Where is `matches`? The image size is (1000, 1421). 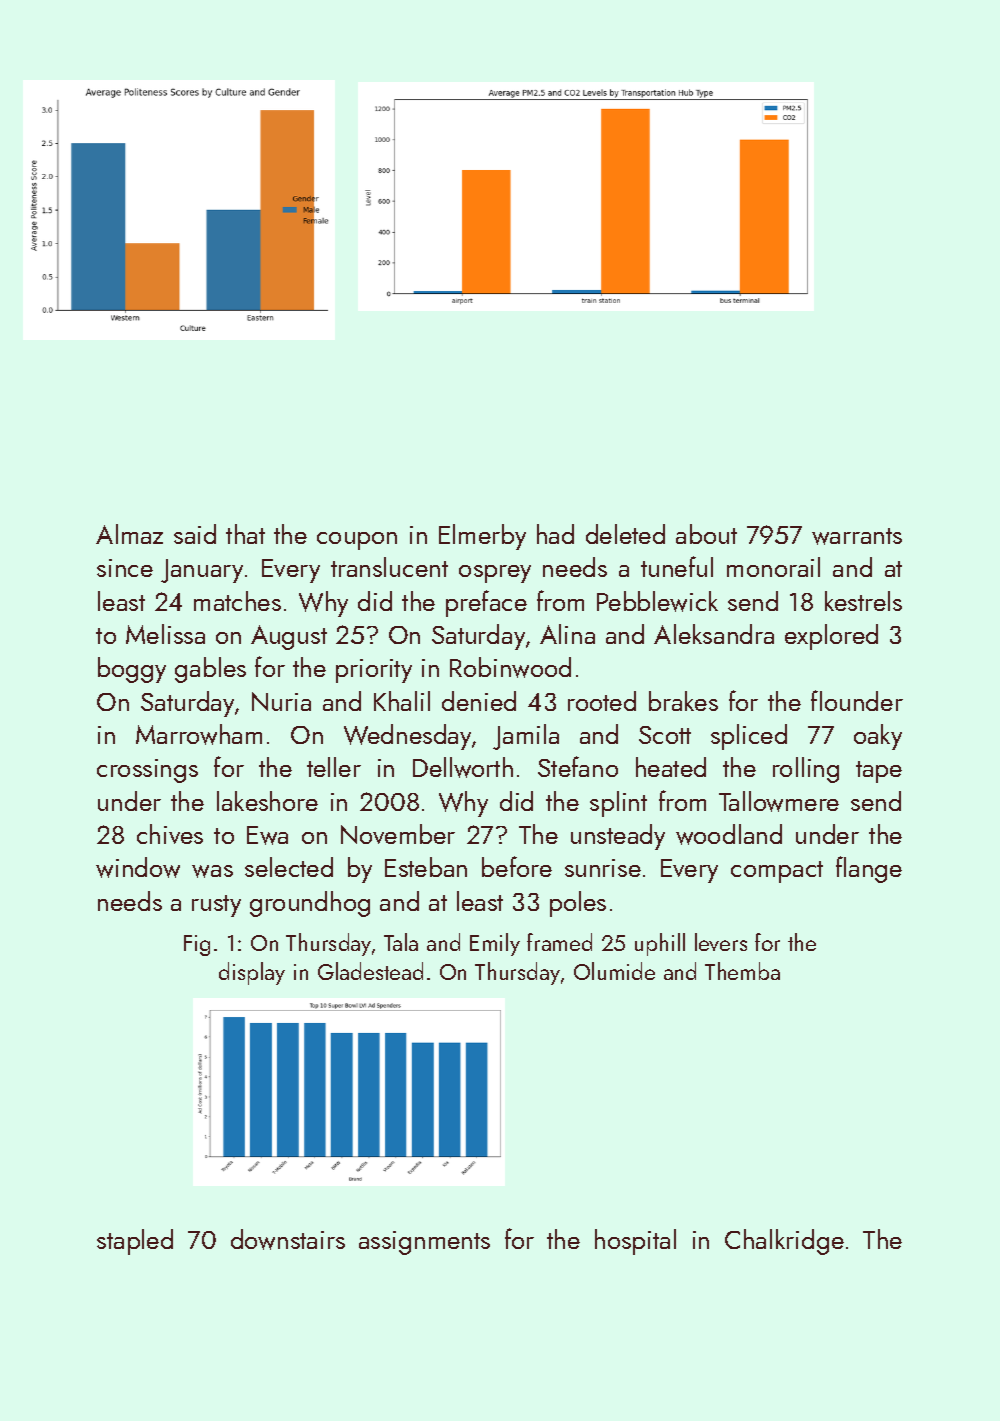 matches is located at coordinates (237, 601).
